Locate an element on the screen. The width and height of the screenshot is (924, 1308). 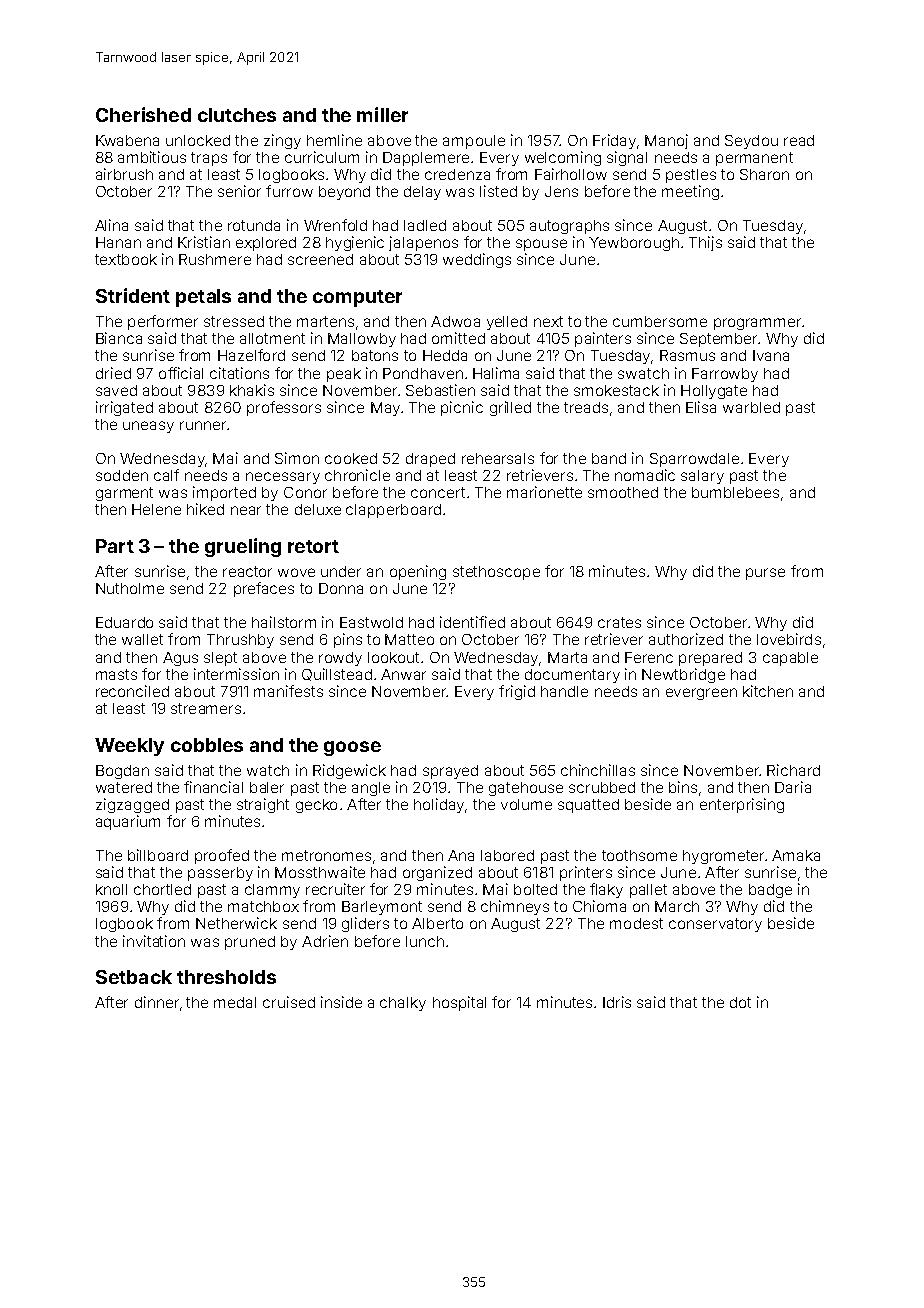
sodden is located at coordinates (122, 475).
